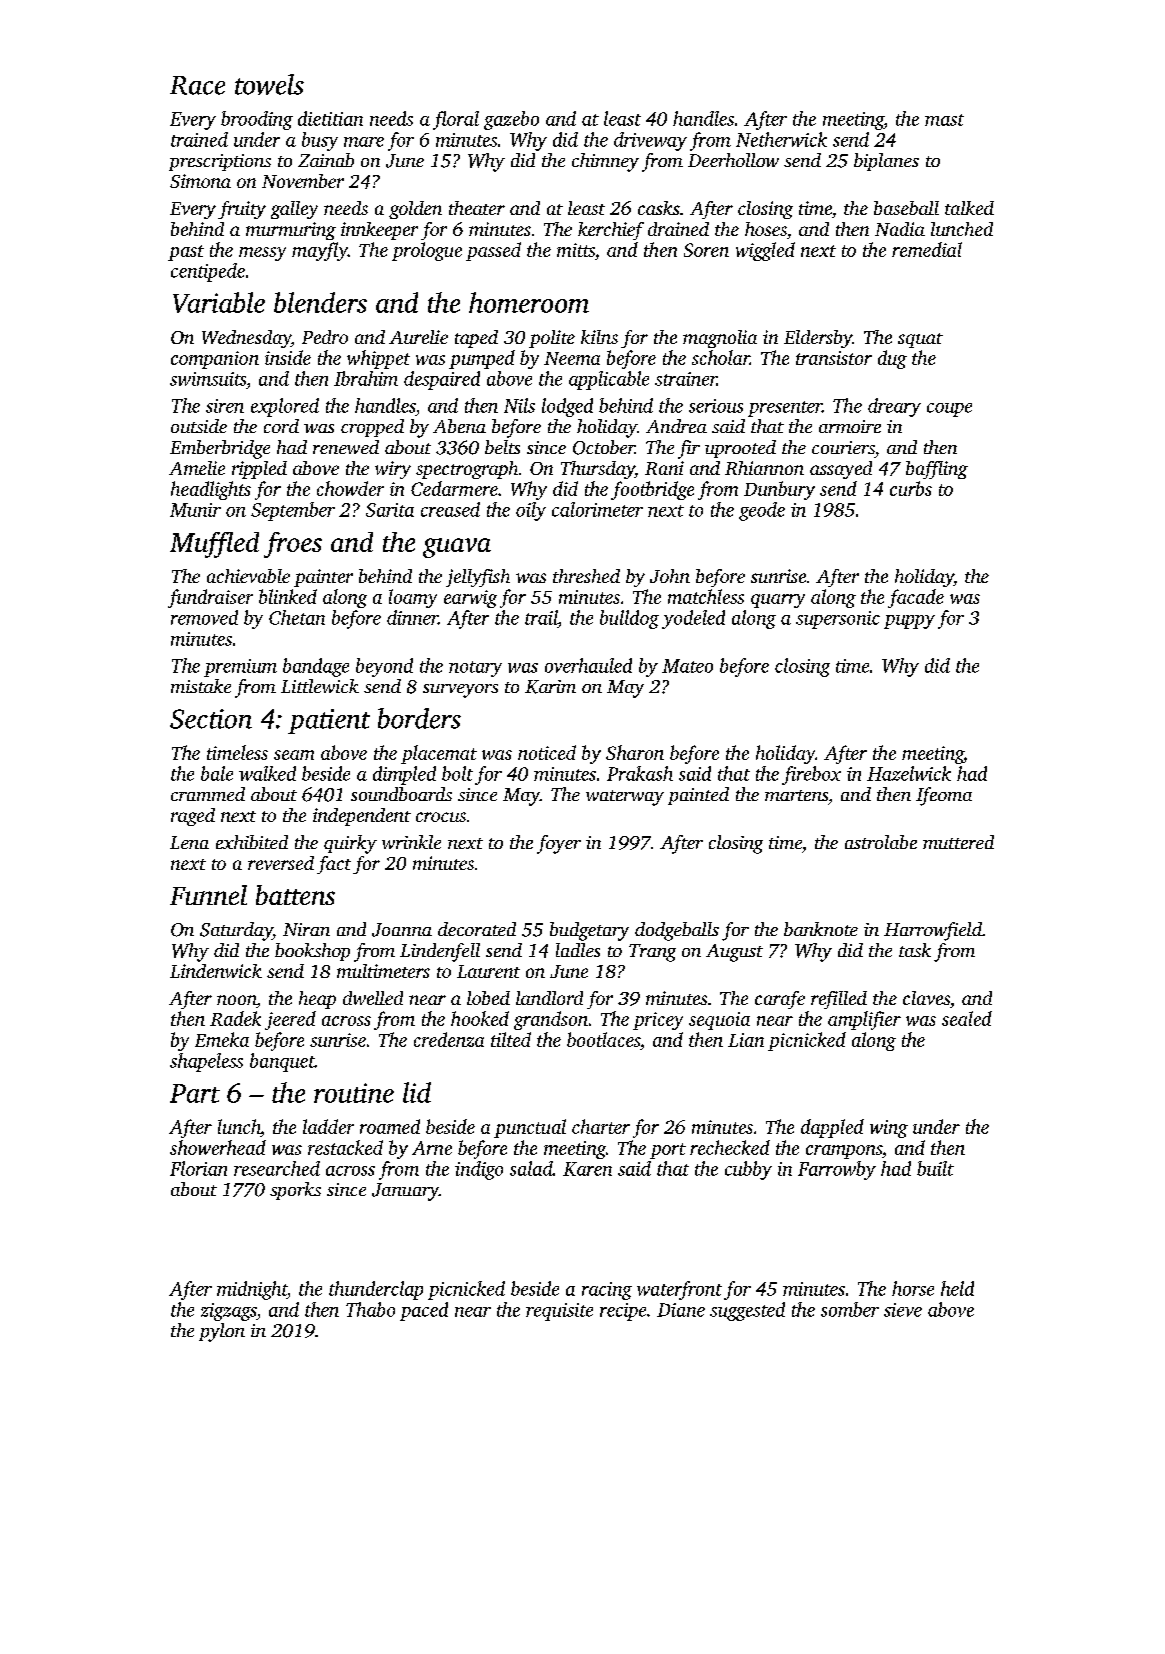 This screenshot has height=1654, width=1165. Describe the element at coordinates (944, 120) in the screenshot. I see `mast` at that location.
